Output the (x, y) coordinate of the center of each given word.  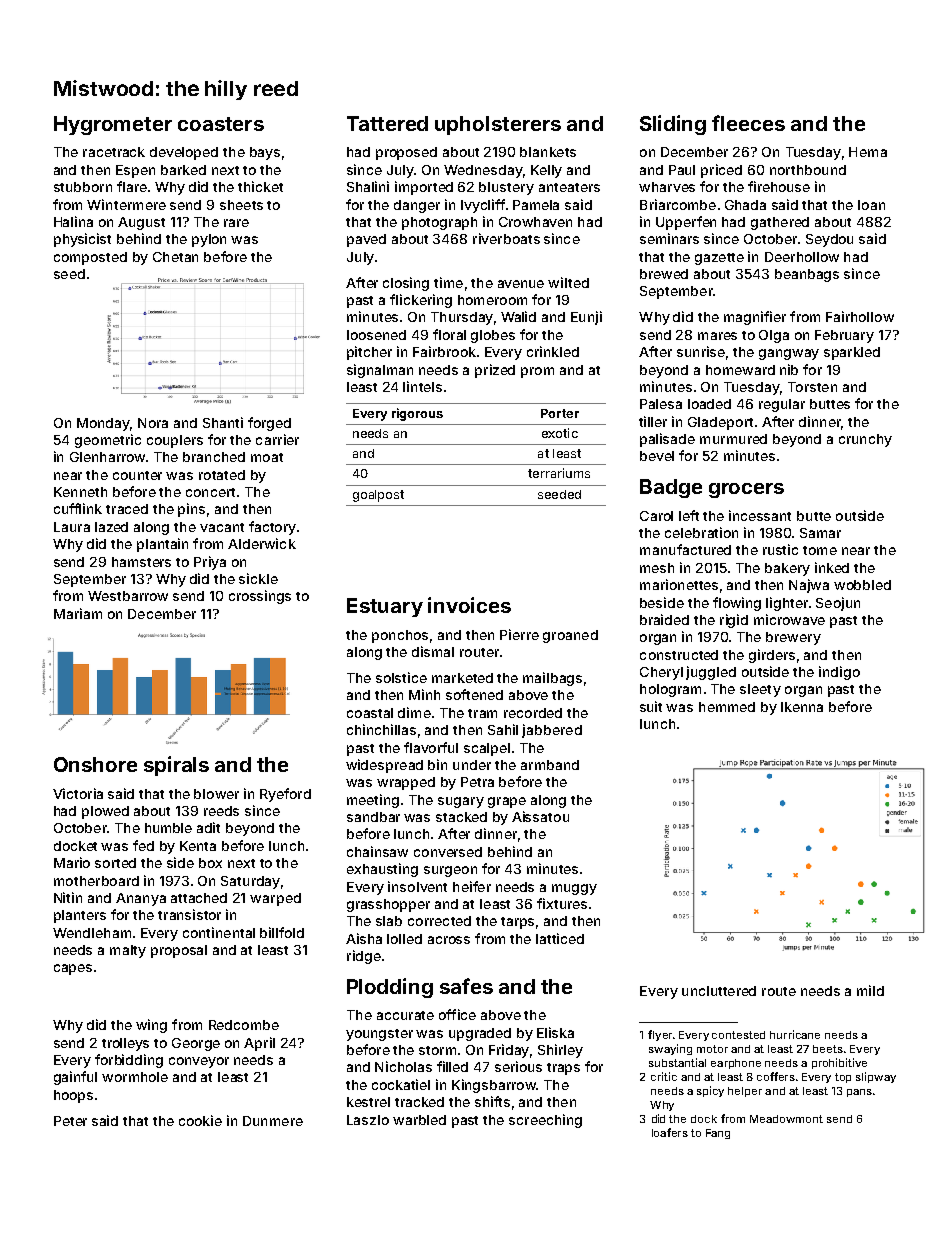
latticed (560, 938)
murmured (733, 439)
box (210, 863)
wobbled (862, 585)
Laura (72, 527)
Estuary (385, 607)
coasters (221, 124)
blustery (506, 188)
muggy (574, 889)
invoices (469, 605)
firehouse (779, 186)
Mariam (78, 613)
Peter (70, 1121)
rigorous (417, 414)
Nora (153, 423)
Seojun (838, 604)
